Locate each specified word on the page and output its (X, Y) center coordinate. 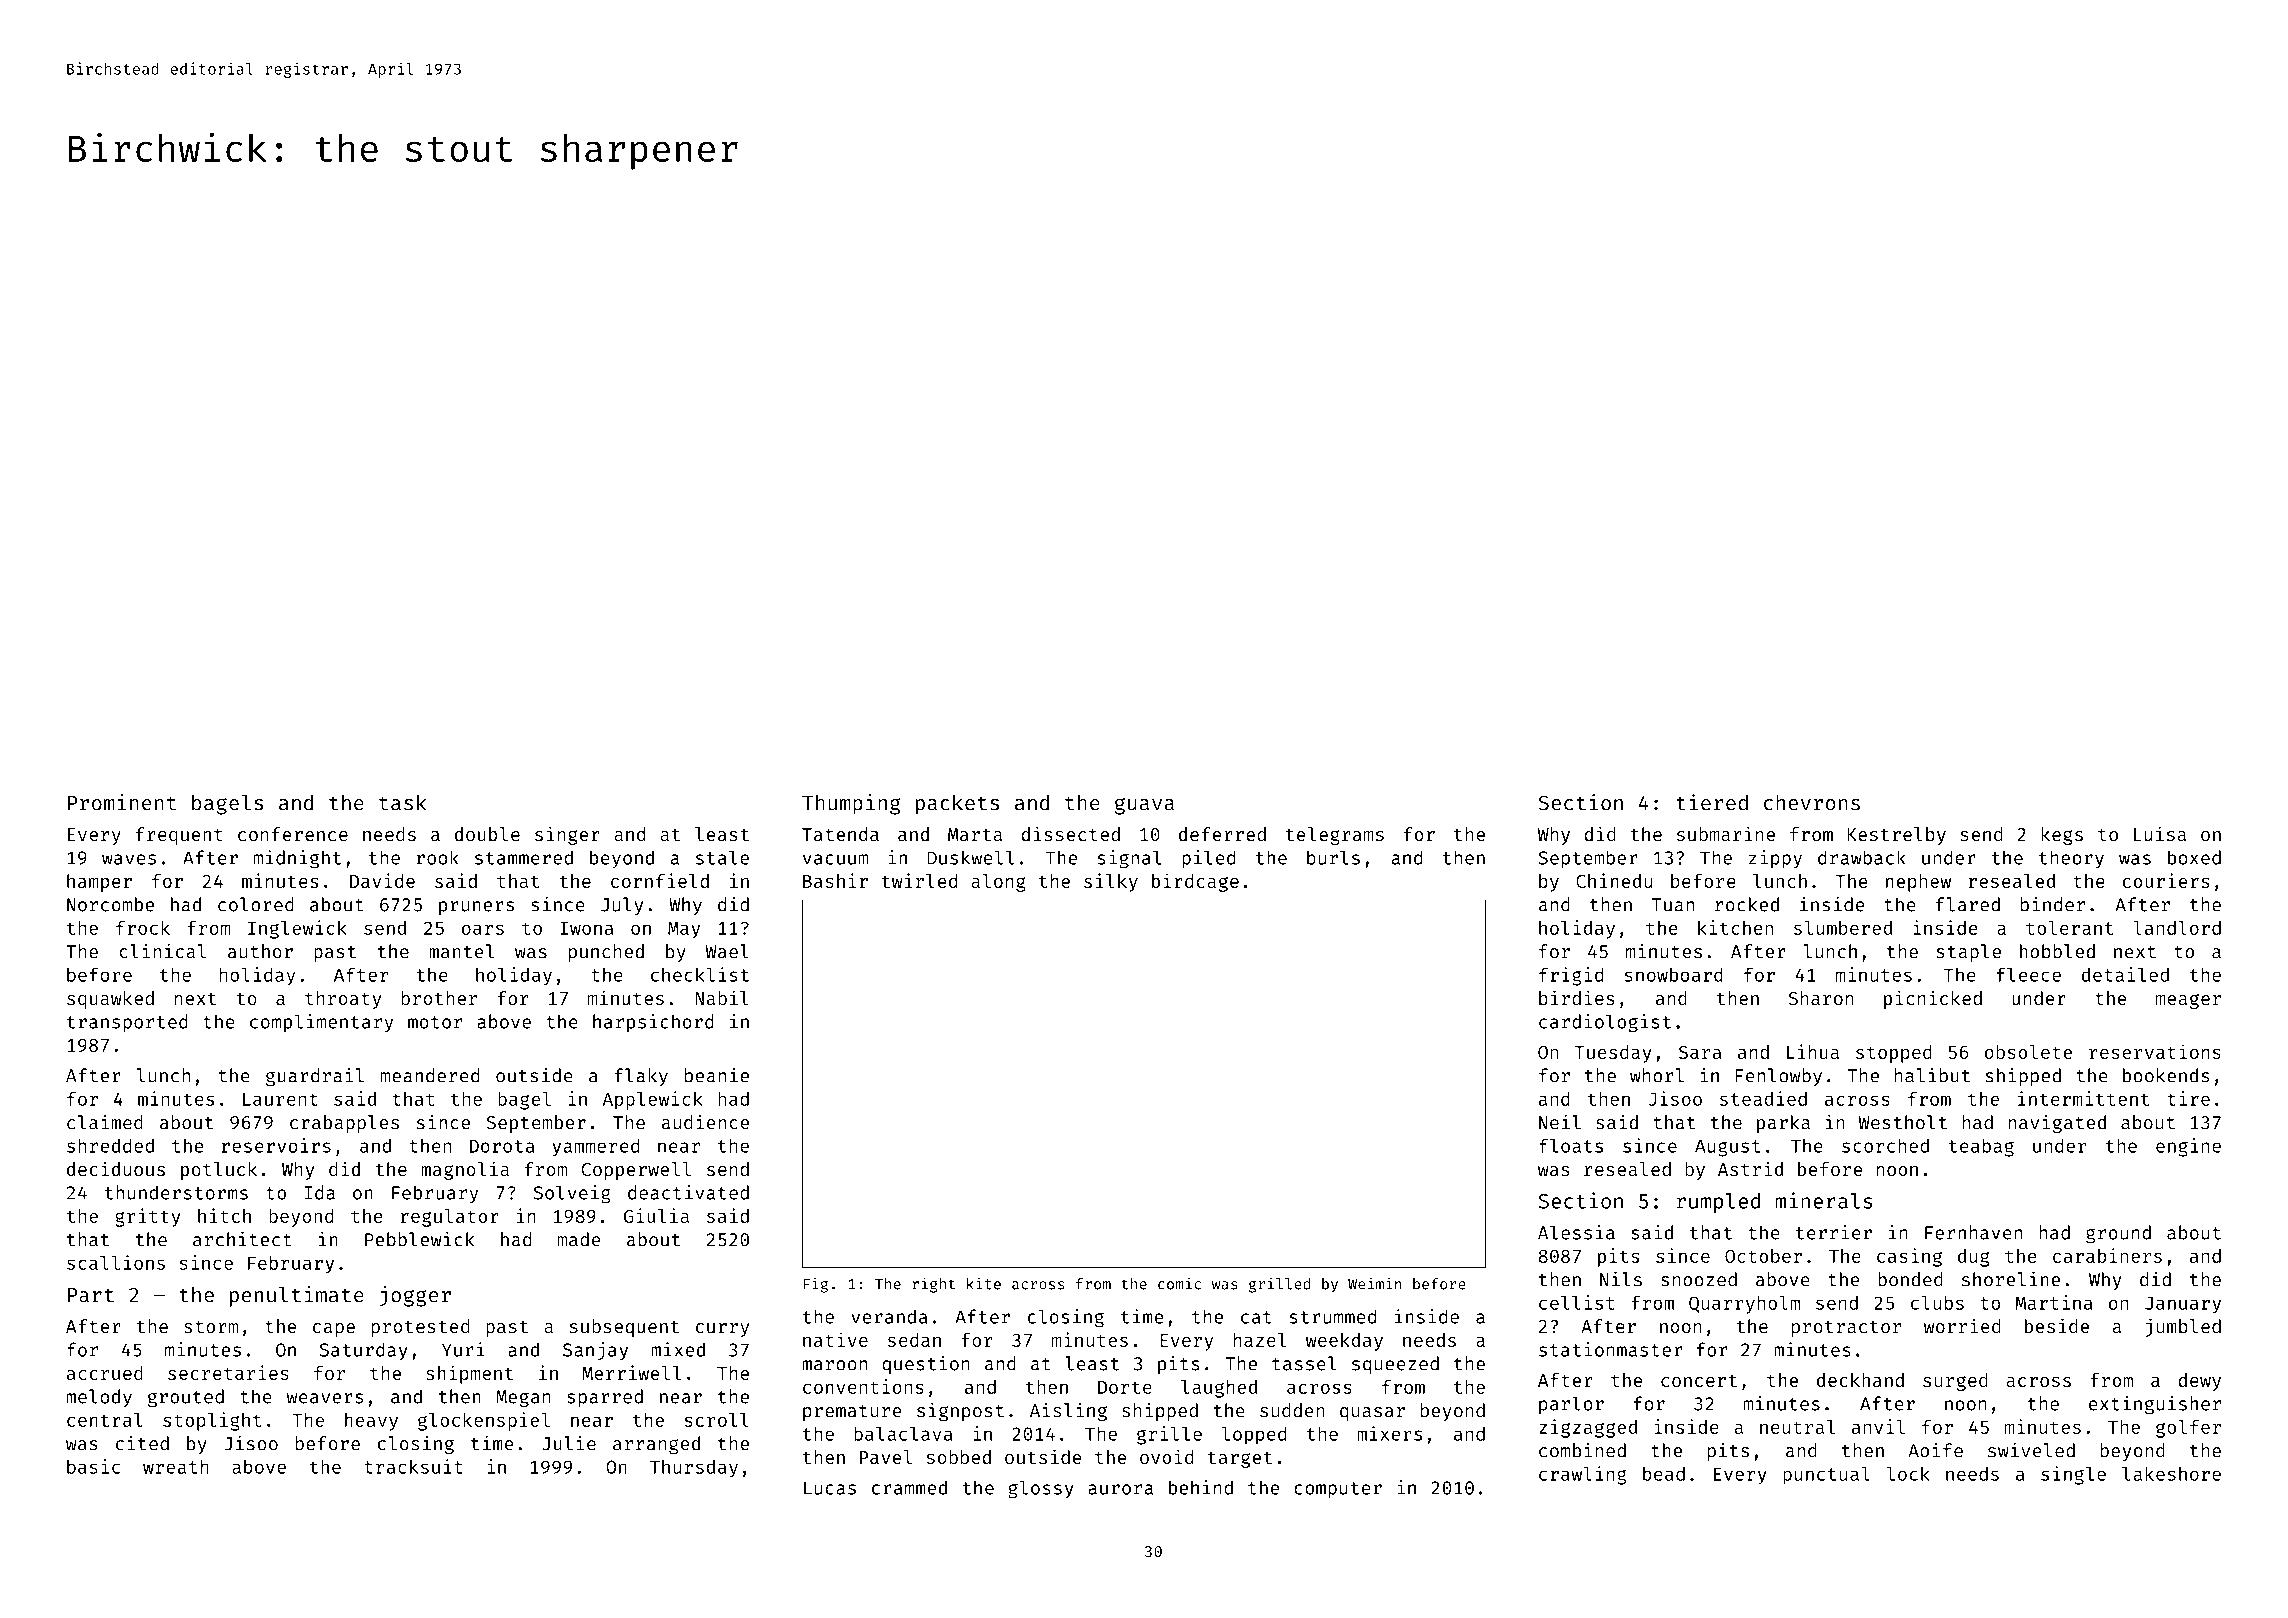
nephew (1918, 883)
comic (1179, 1283)
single (2073, 1475)
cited (142, 1443)
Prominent (122, 802)
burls (1333, 857)
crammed (909, 1487)
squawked (110, 1000)
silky (1111, 882)
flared (1968, 904)
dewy (2199, 1382)
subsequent (624, 1328)
